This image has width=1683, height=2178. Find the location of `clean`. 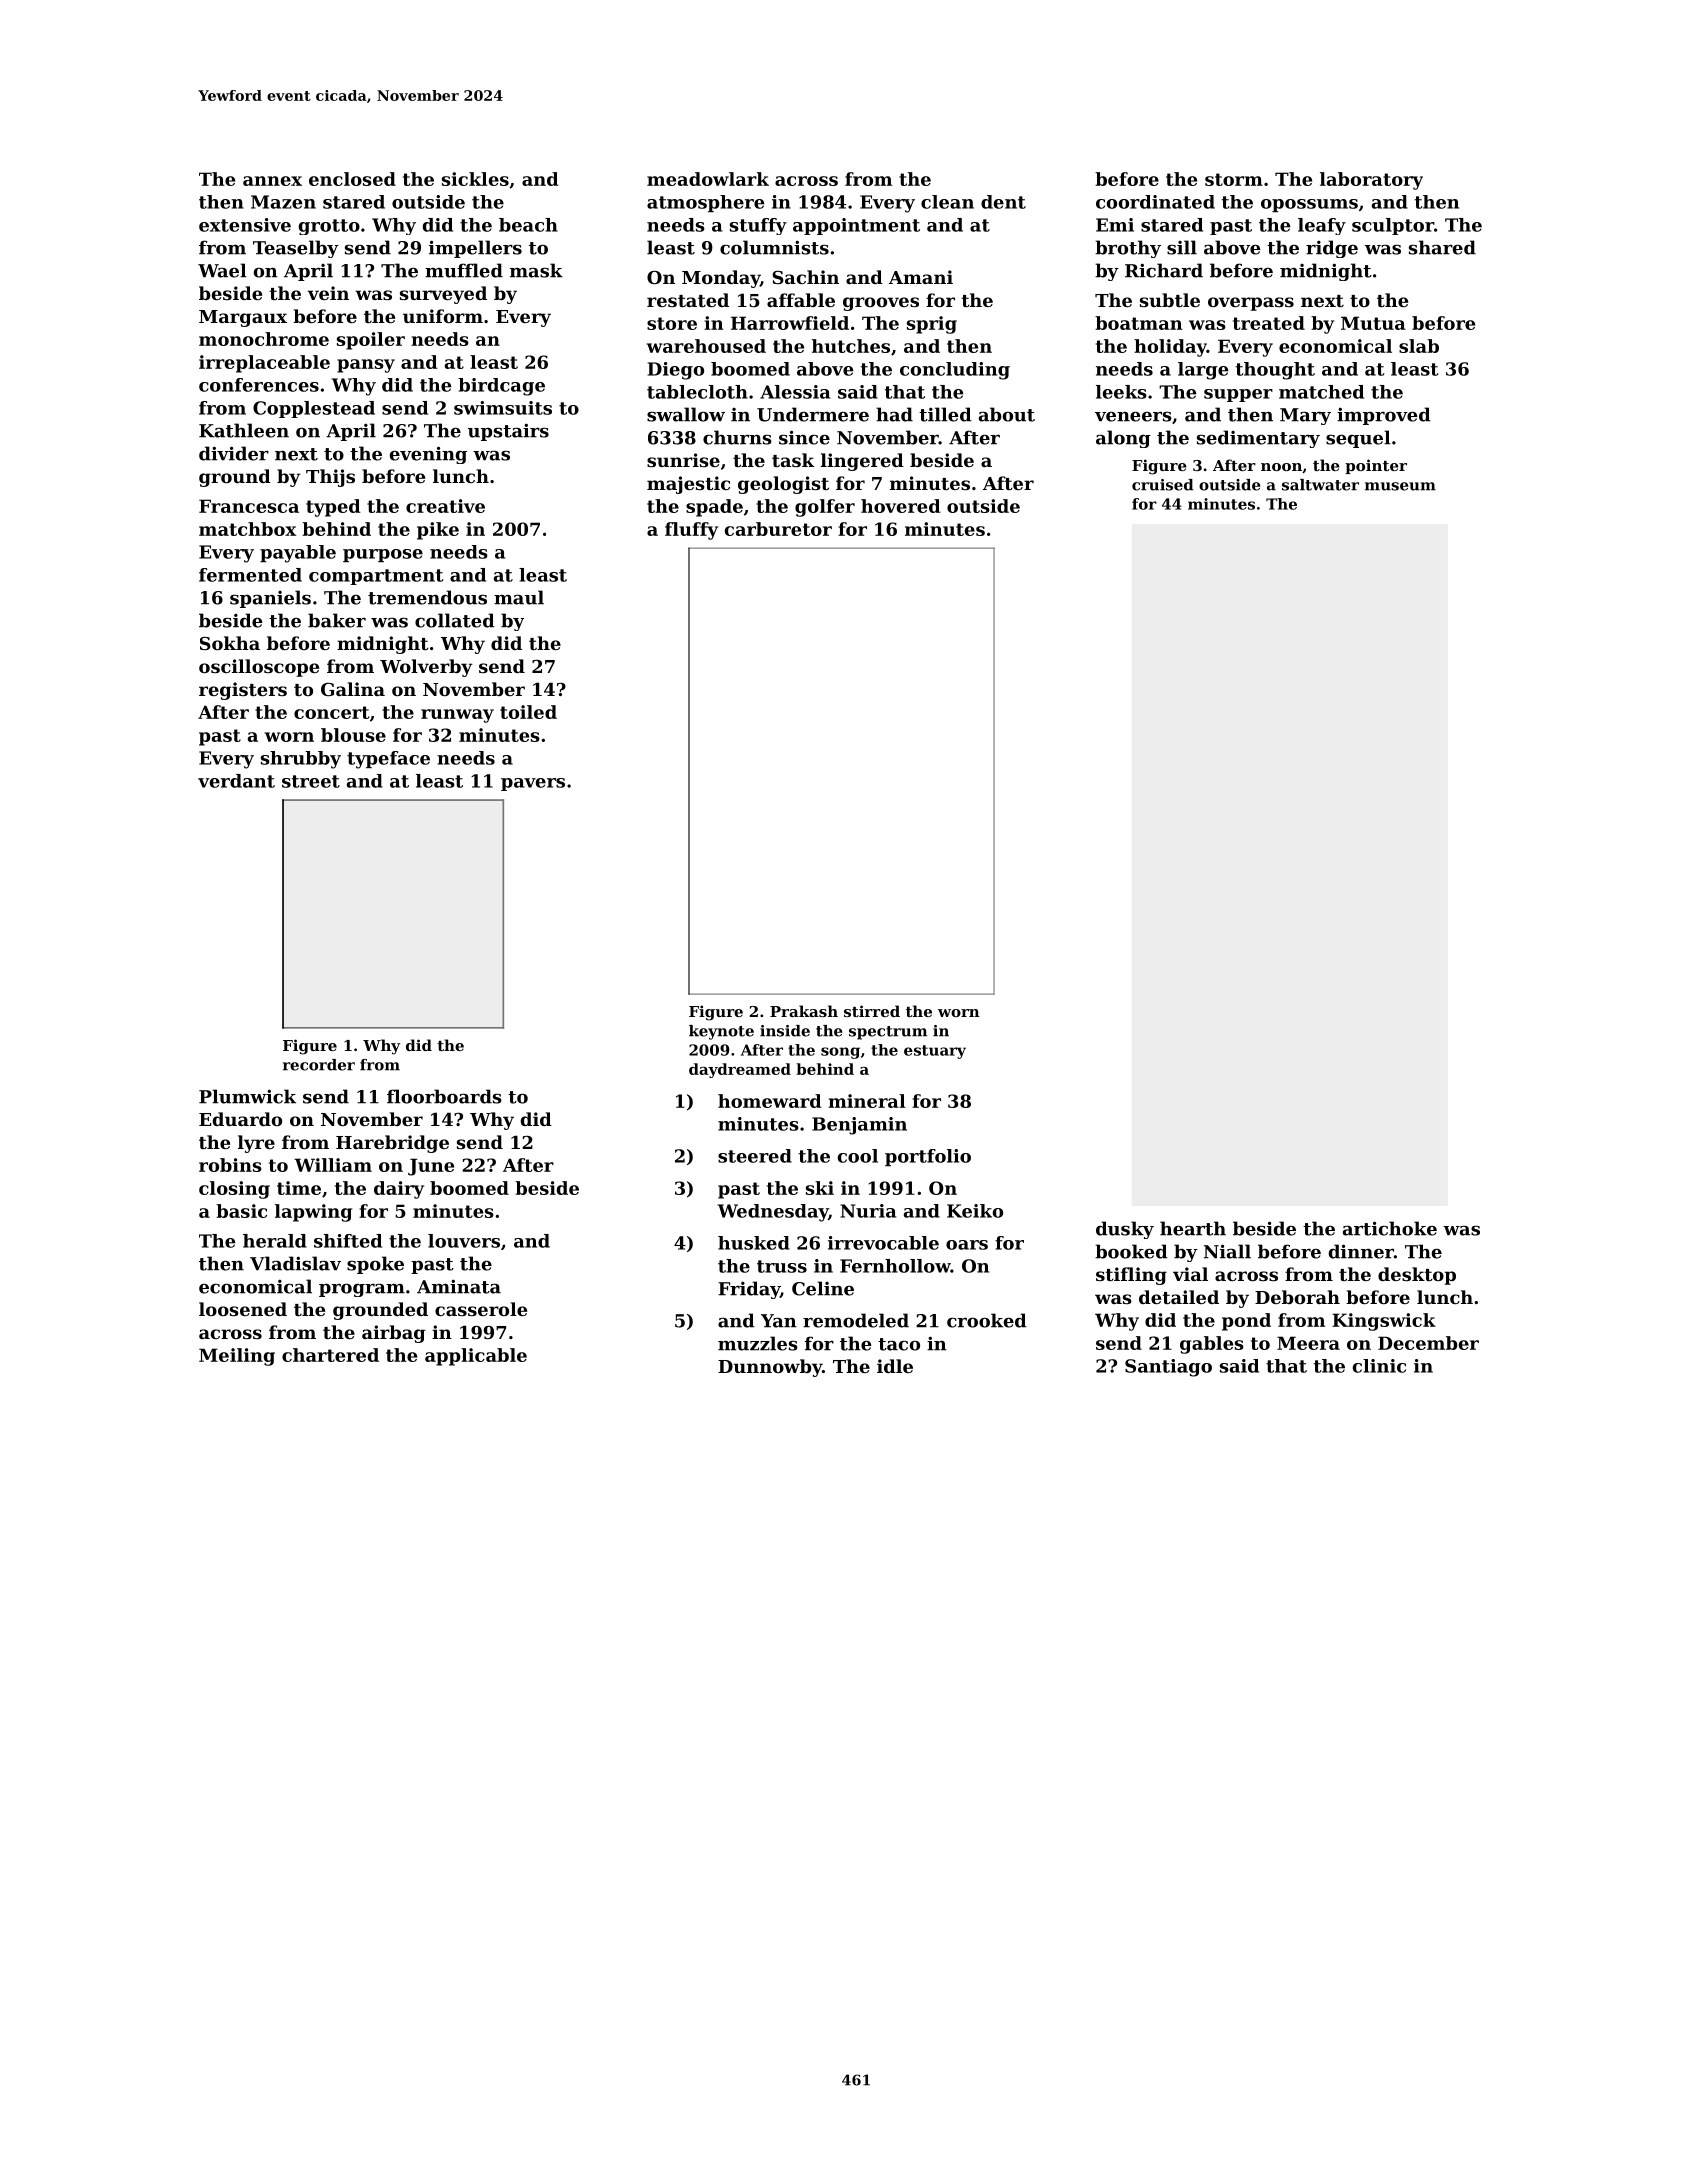

clean is located at coordinates (947, 202).
